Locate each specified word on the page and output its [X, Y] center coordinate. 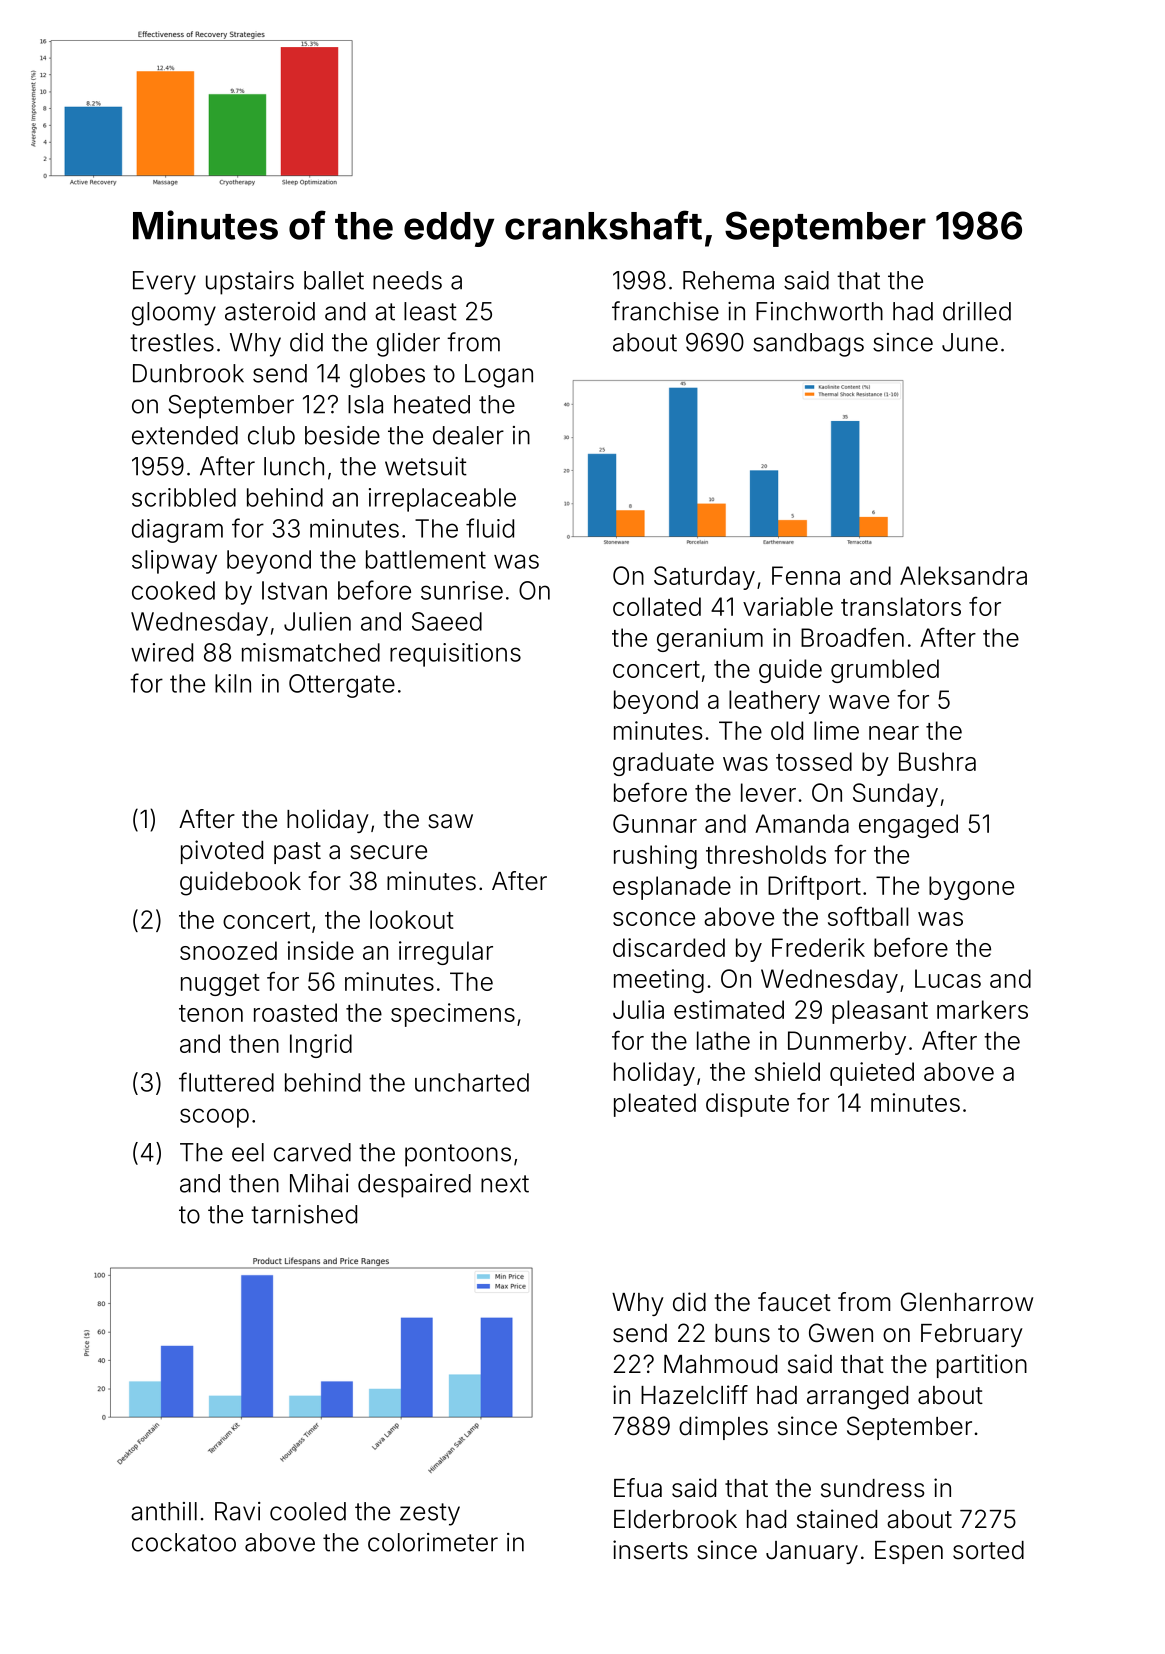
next [505, 1184]
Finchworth [819, 311]
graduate [663, 764]
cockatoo [184, 1542]
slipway [174, 562]
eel [248, 1152]
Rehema [728, 280]
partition [982, 1366]
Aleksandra [963, 575]
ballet [334, 280]
